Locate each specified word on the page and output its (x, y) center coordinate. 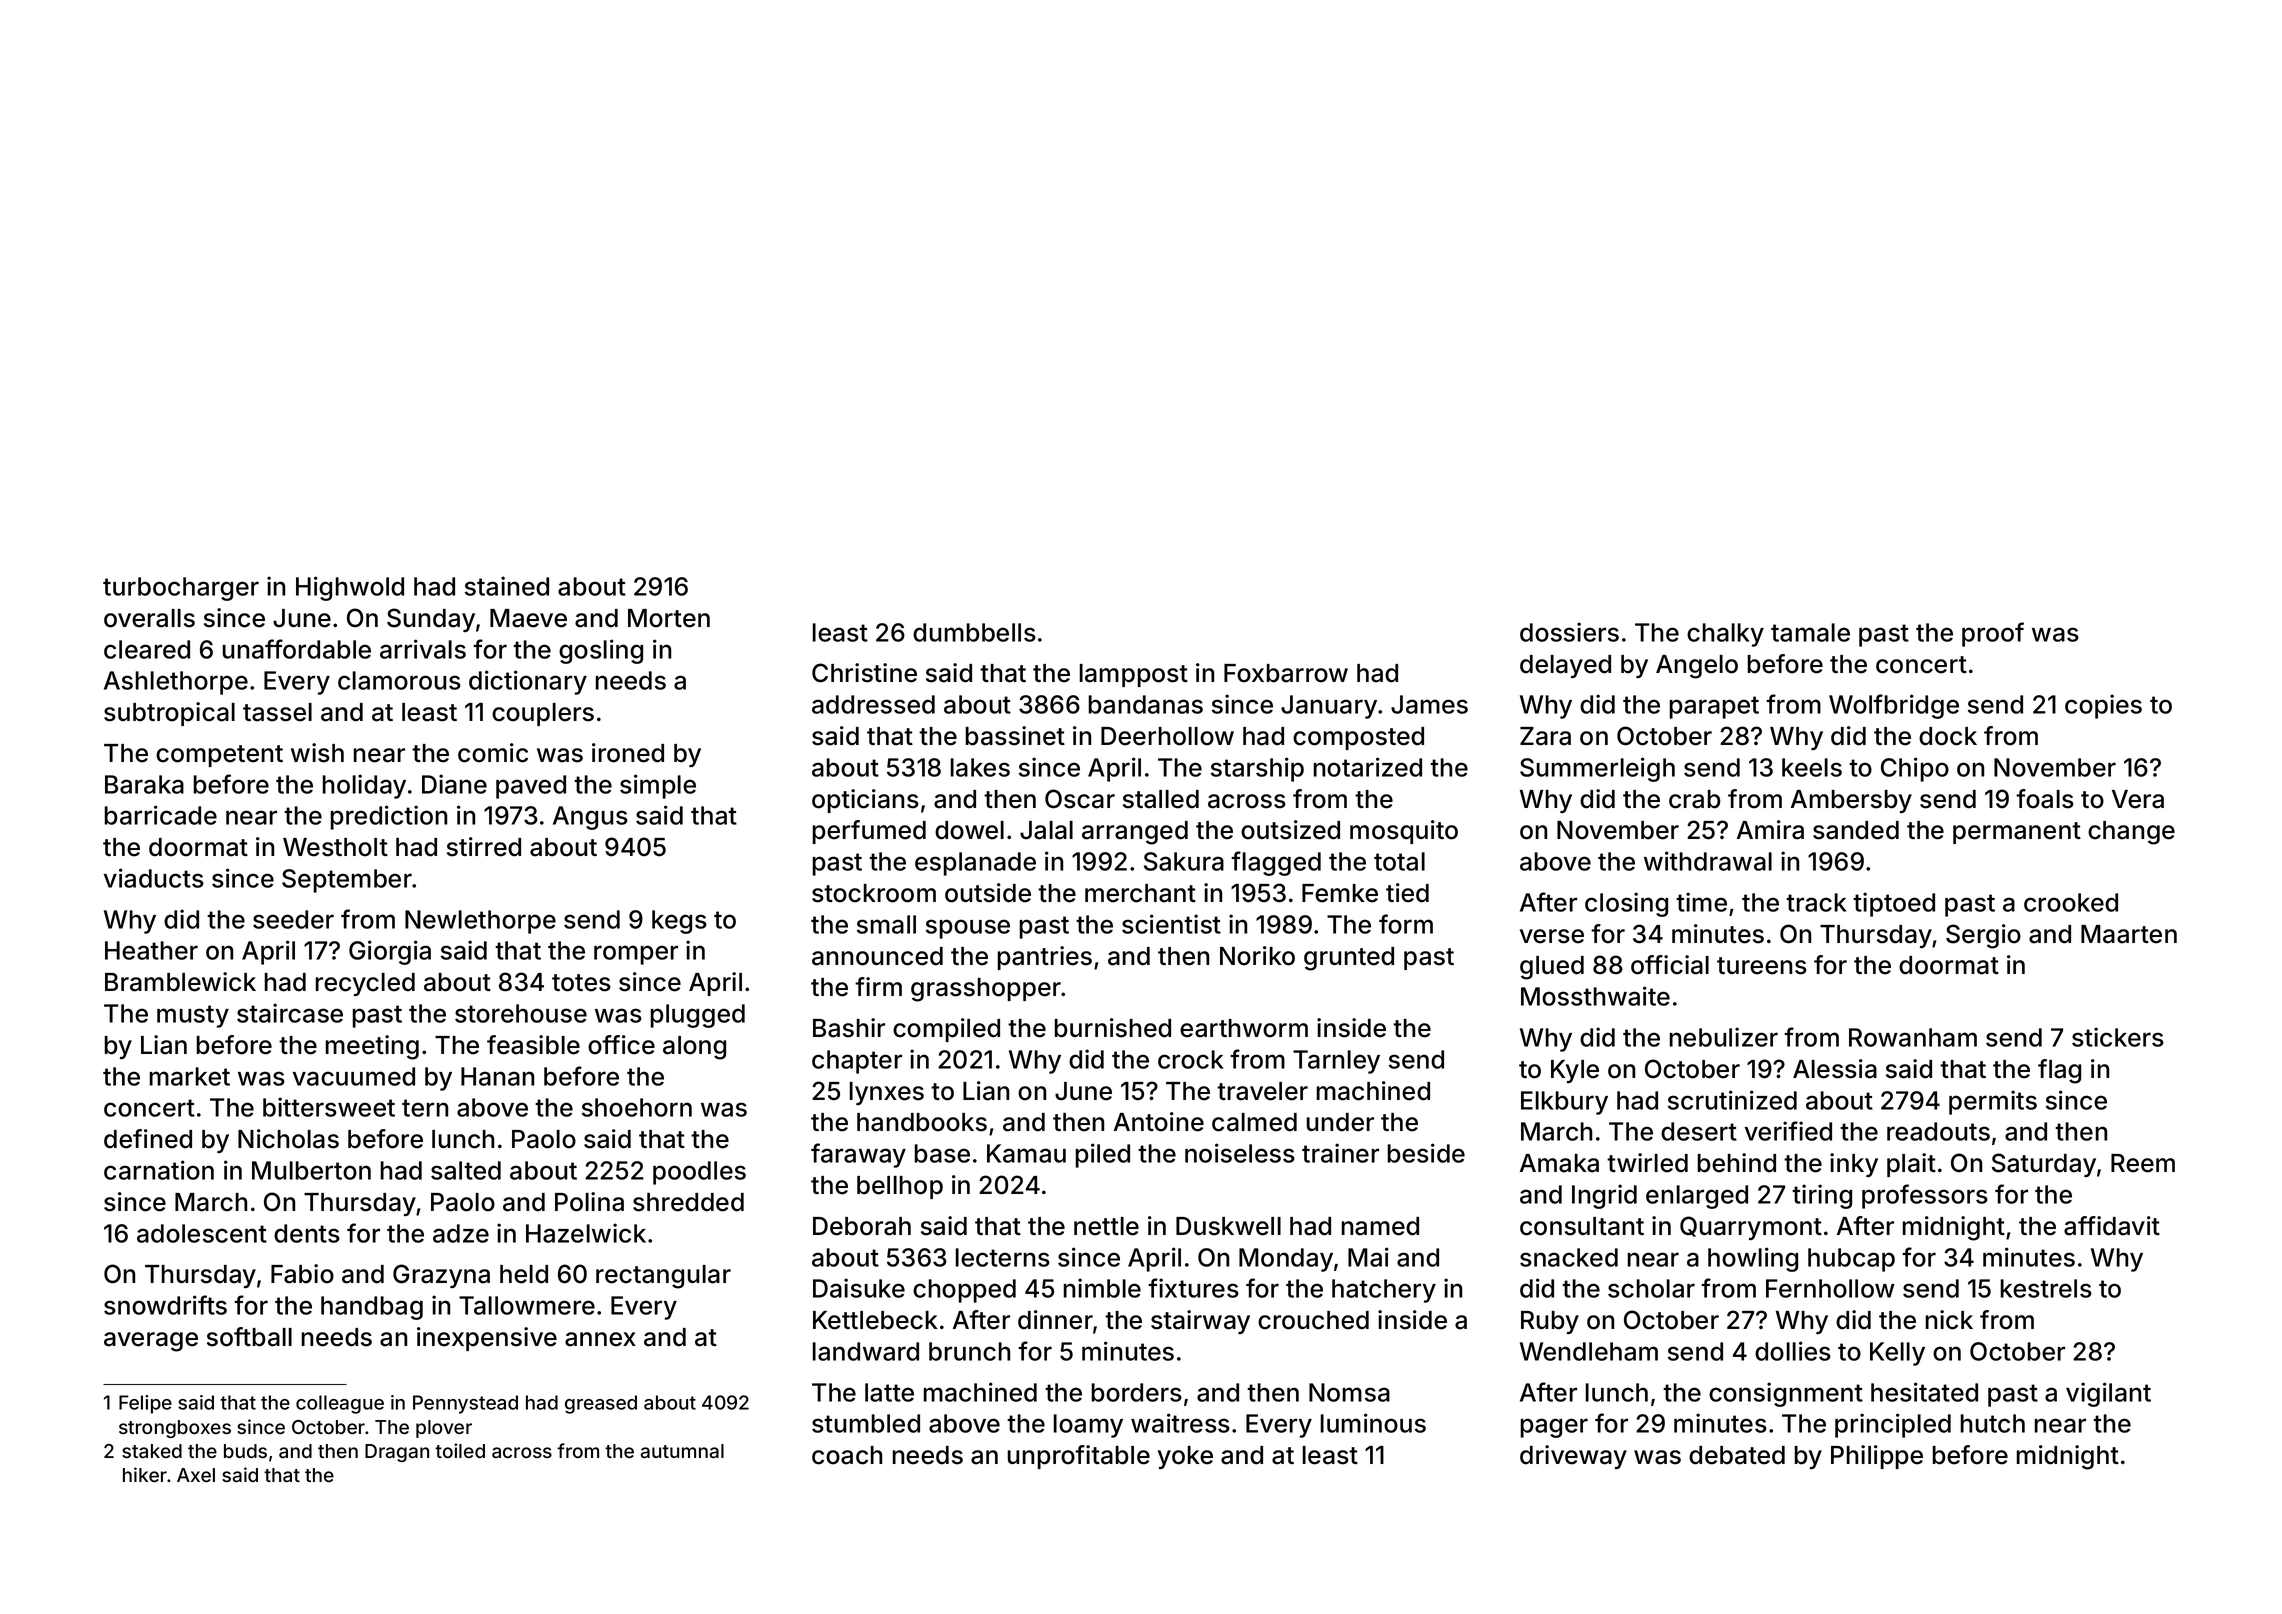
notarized (1367, 767)
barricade (160, 815)
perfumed (869, 832)
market (189, 1076)
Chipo (1915, 769)
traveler (1262, 1091)
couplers (543, 714)
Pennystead (465, 1404)
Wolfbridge (1894, 706)
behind (1737, 1163)
